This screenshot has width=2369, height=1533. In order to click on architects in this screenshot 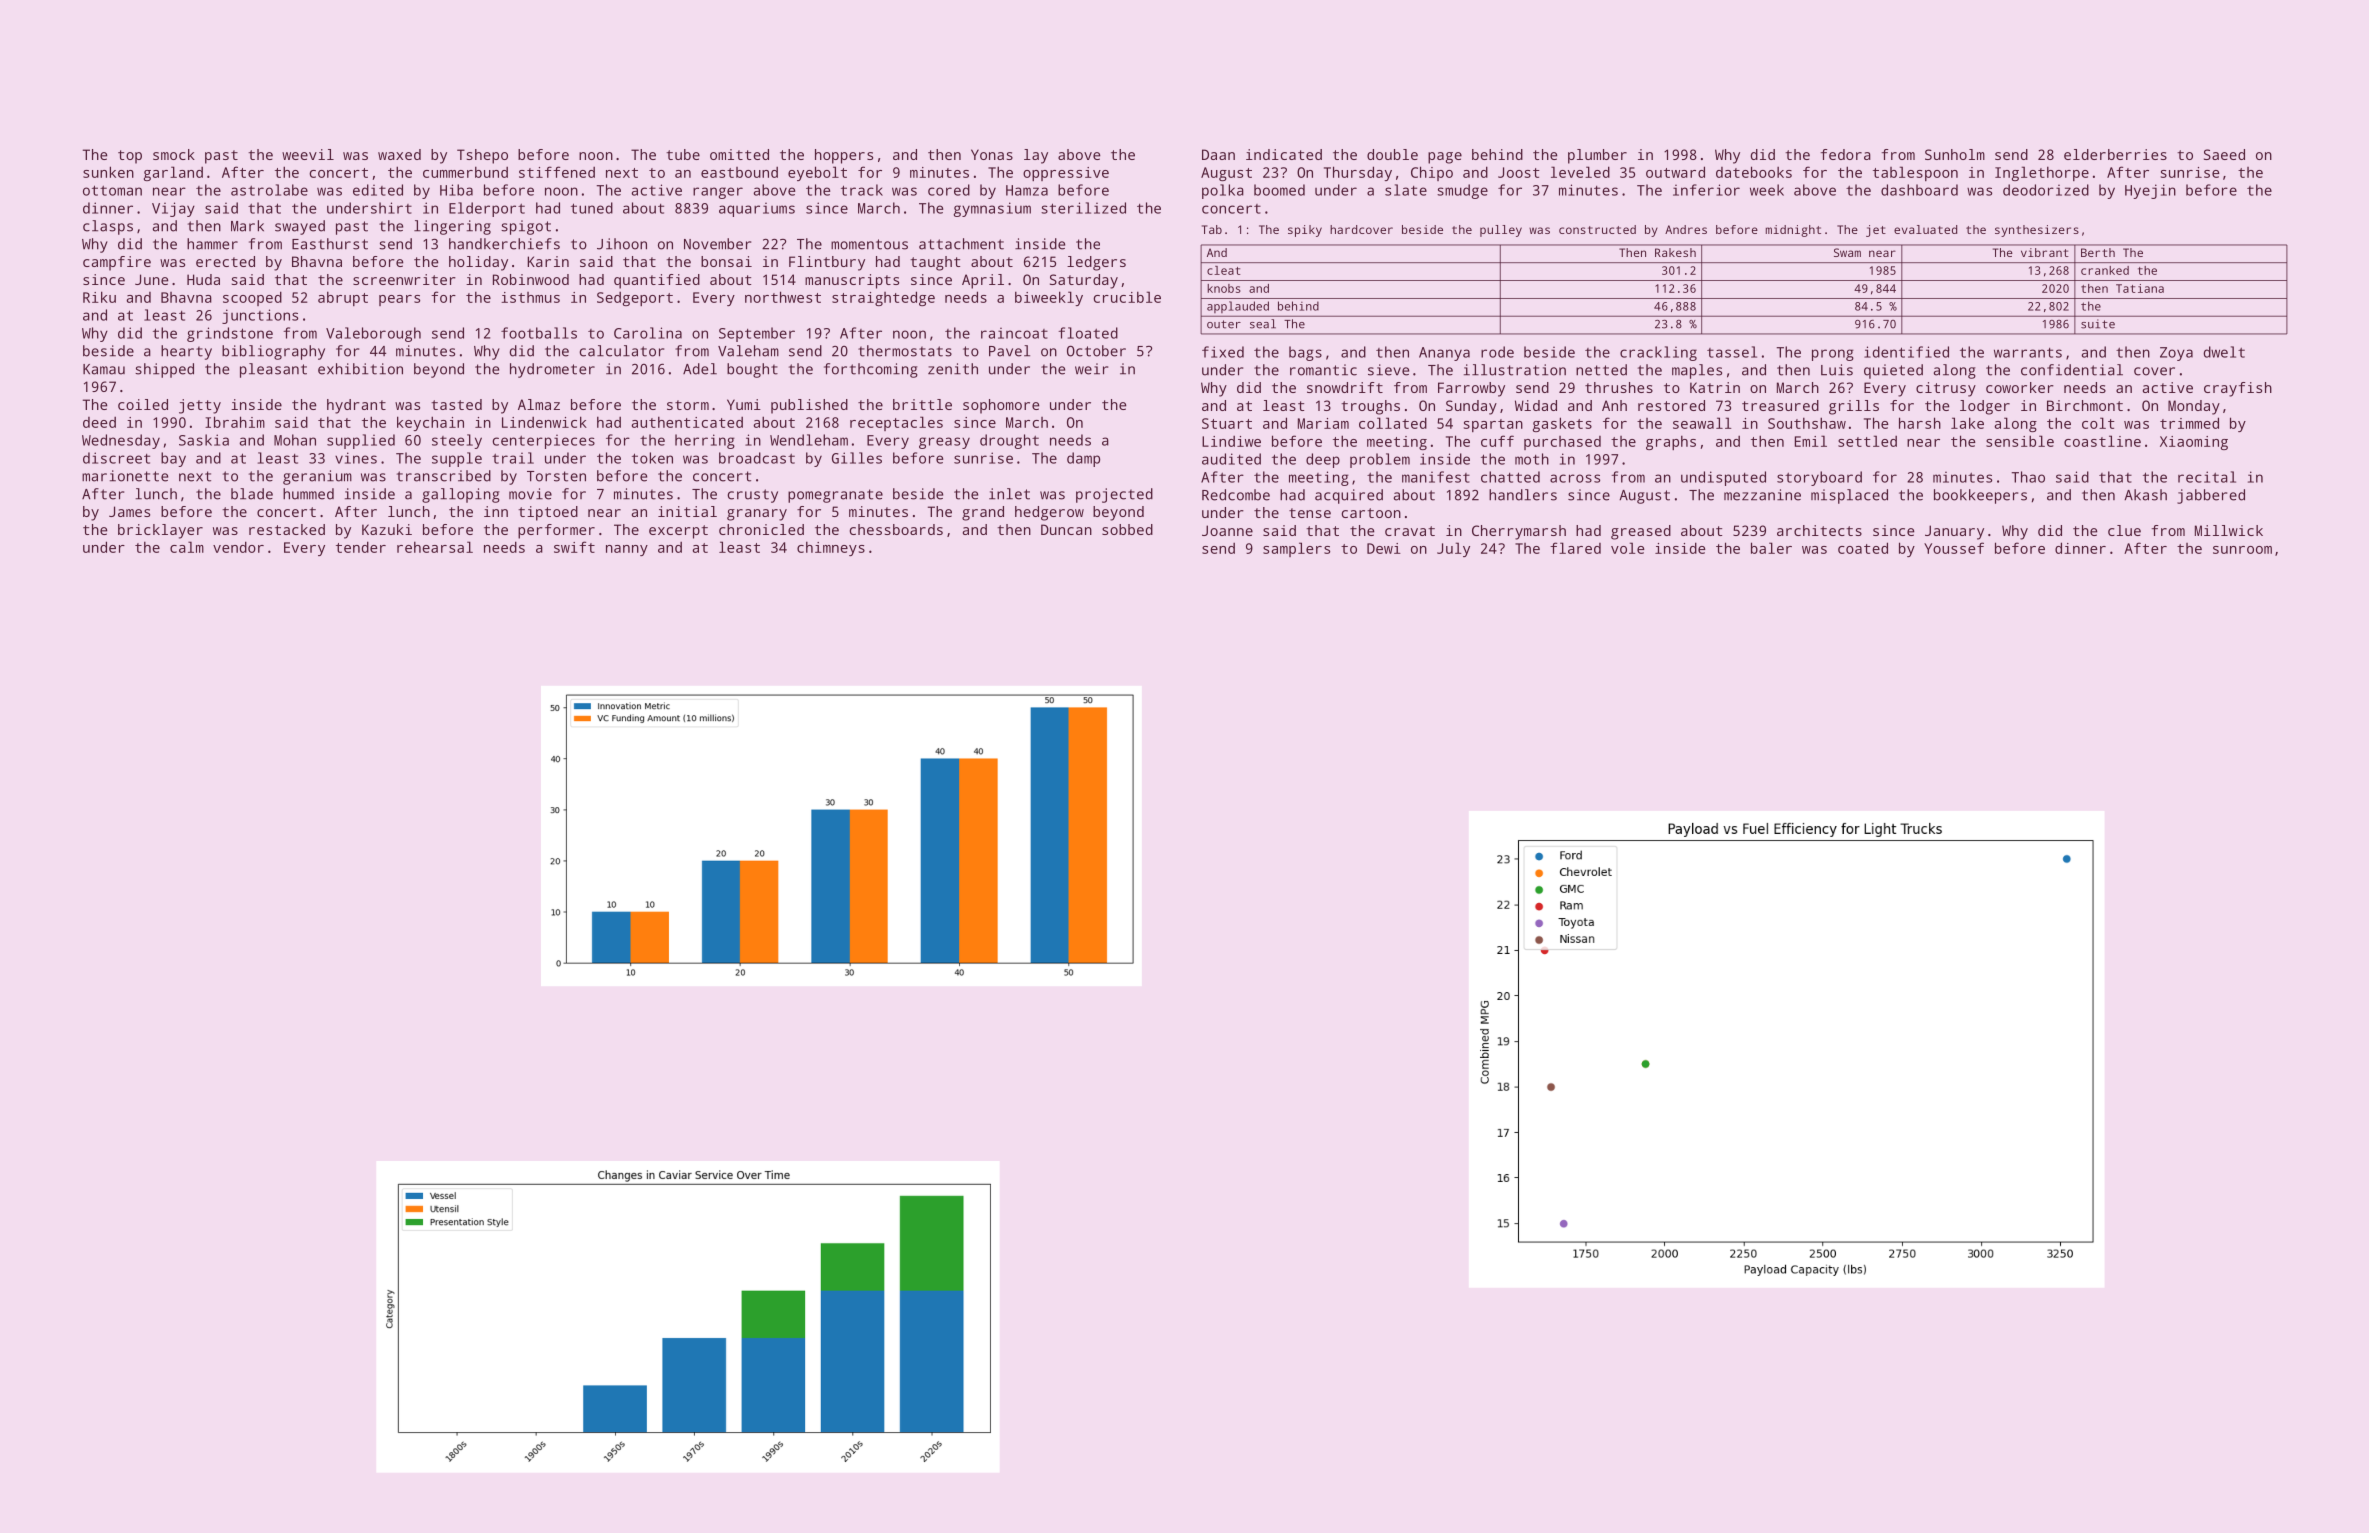, I will do `click(1819, 530)`.
